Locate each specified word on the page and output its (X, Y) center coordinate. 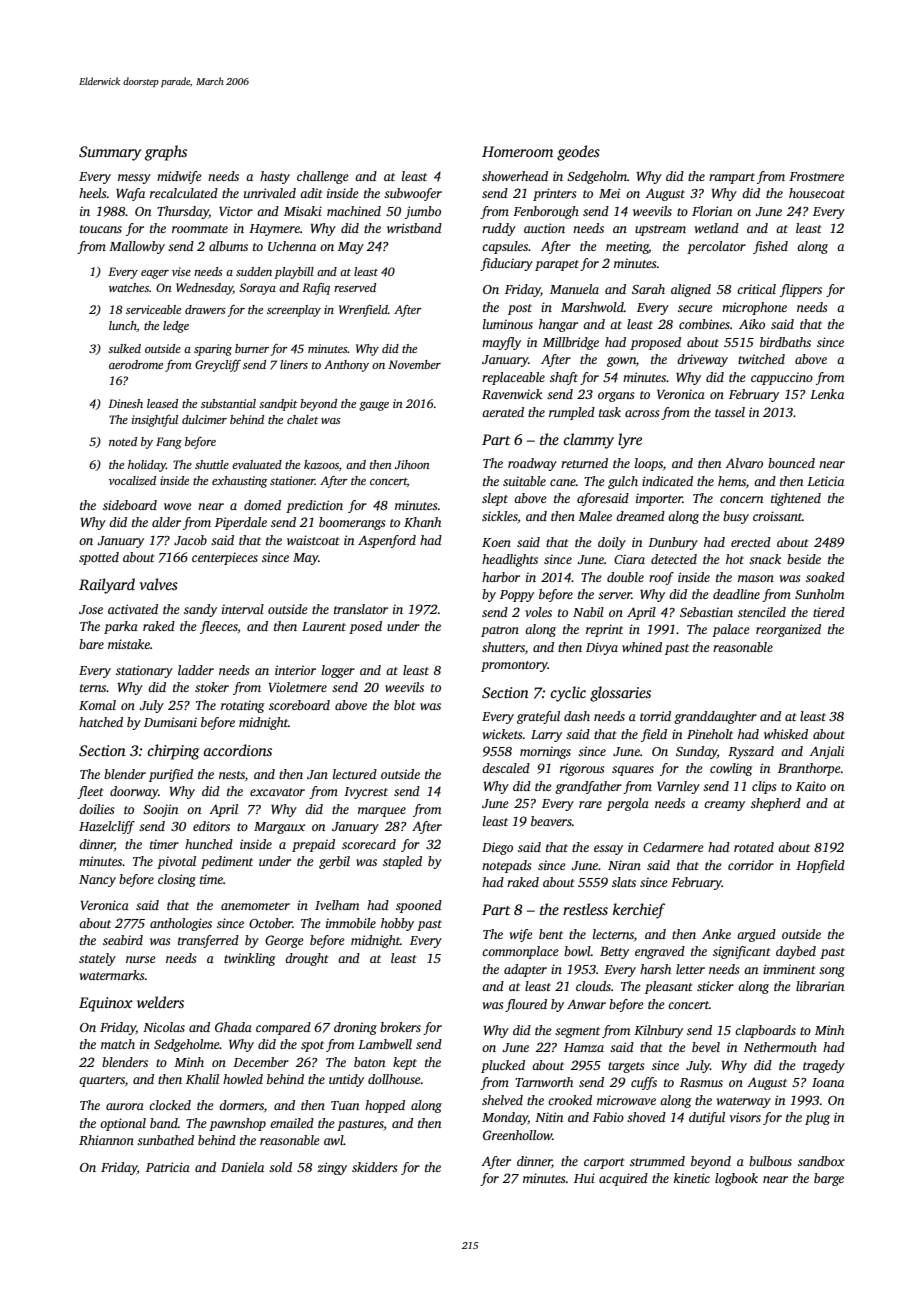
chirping (173, 752)
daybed (796, 952)
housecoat (817, 193)
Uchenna (292, 246)
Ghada (233, 1027)
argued (756, 935)
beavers (551, 821)
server (615, 595)
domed (262, 505)
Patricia (168, 1167)
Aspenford (387, 541)
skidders (374, 1167)
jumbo (423, 212)
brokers (400, 1027)
